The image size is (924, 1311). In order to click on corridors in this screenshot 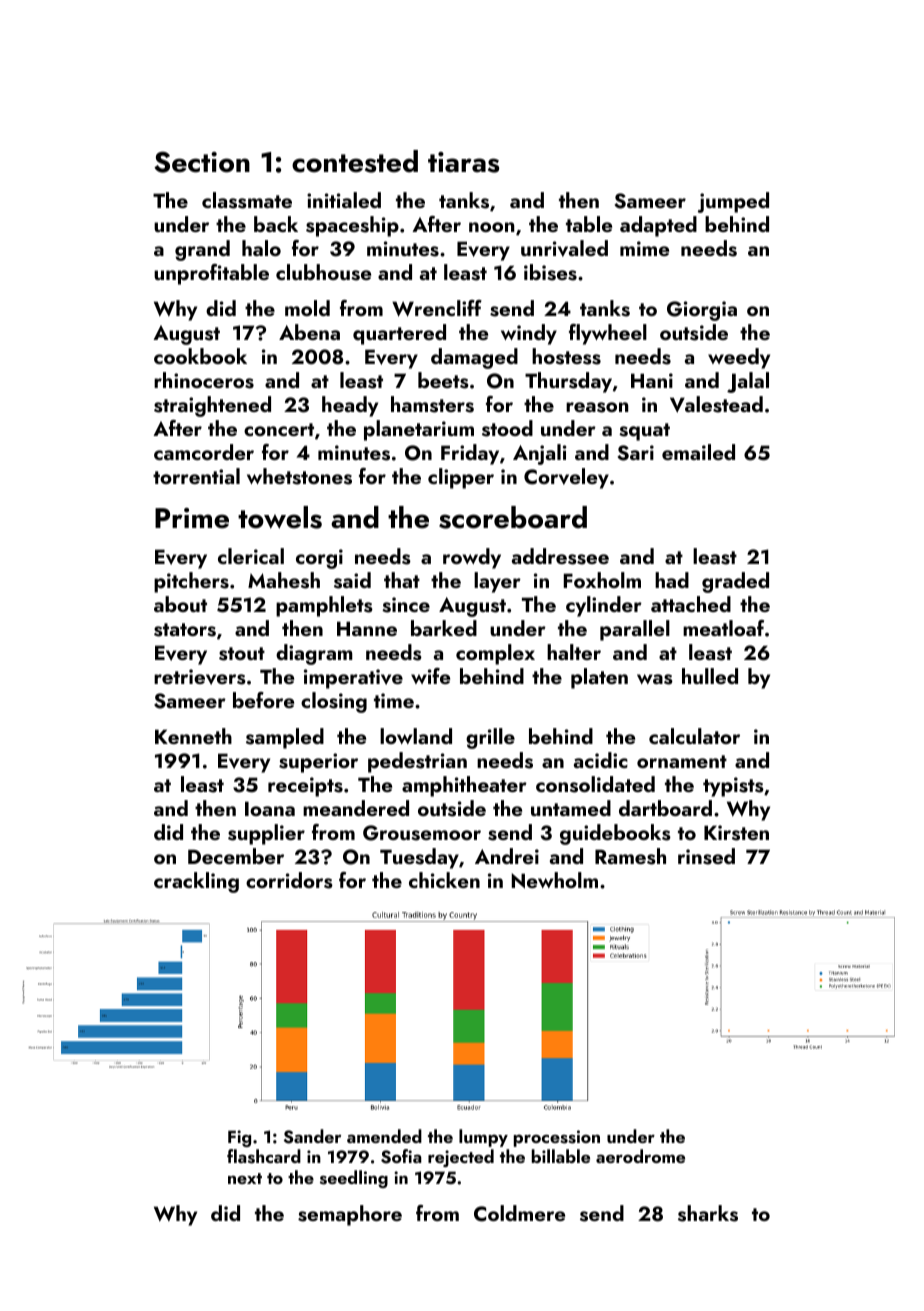, I will do `click(289, 880)`.
